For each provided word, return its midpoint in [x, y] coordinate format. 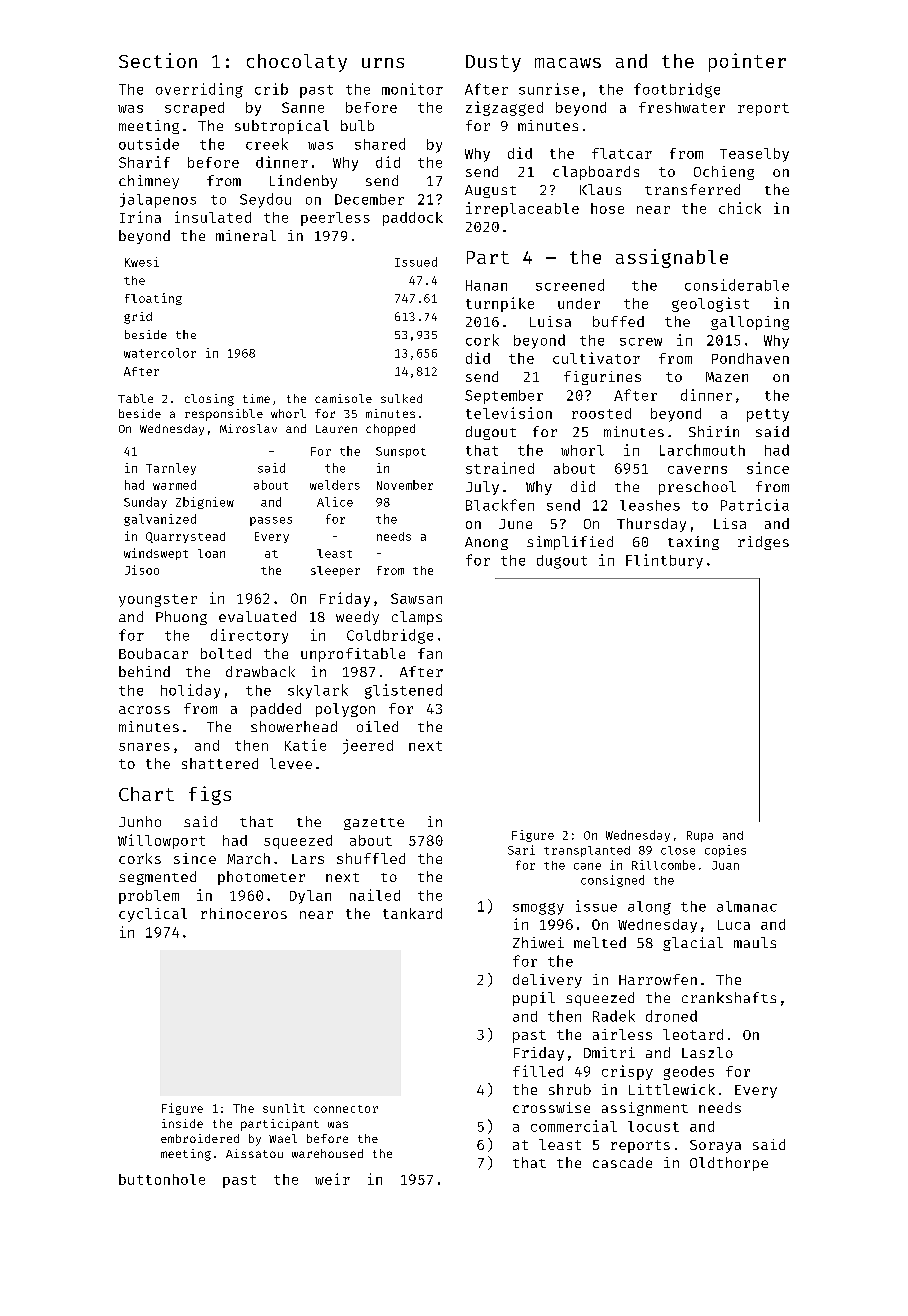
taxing [693, 543]
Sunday [145, 503]
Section [158, 60]
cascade [622, 1162]
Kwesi [142, 262]
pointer [747, 62]
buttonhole [162, 1179]
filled [538, 1071]
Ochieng [724, 173]
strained [500, 468]
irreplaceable [522, 209]
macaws [568, 63]
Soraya [715, 1146]
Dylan [310, 897]
